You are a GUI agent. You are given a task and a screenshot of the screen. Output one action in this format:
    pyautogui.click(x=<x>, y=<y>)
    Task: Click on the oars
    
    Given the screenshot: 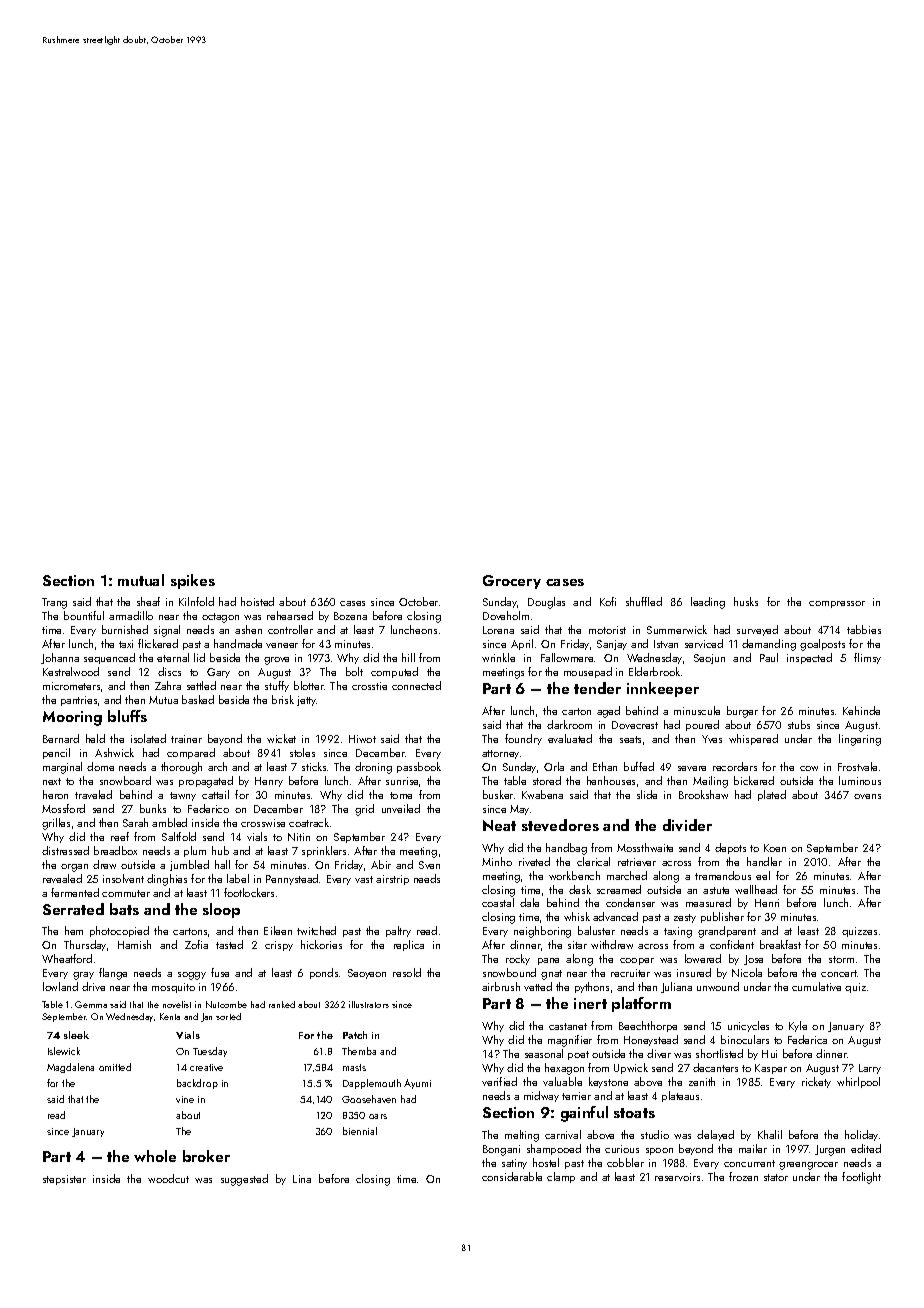 What is the action you would take?
    pyautogui.click(x=378, y=1116)
